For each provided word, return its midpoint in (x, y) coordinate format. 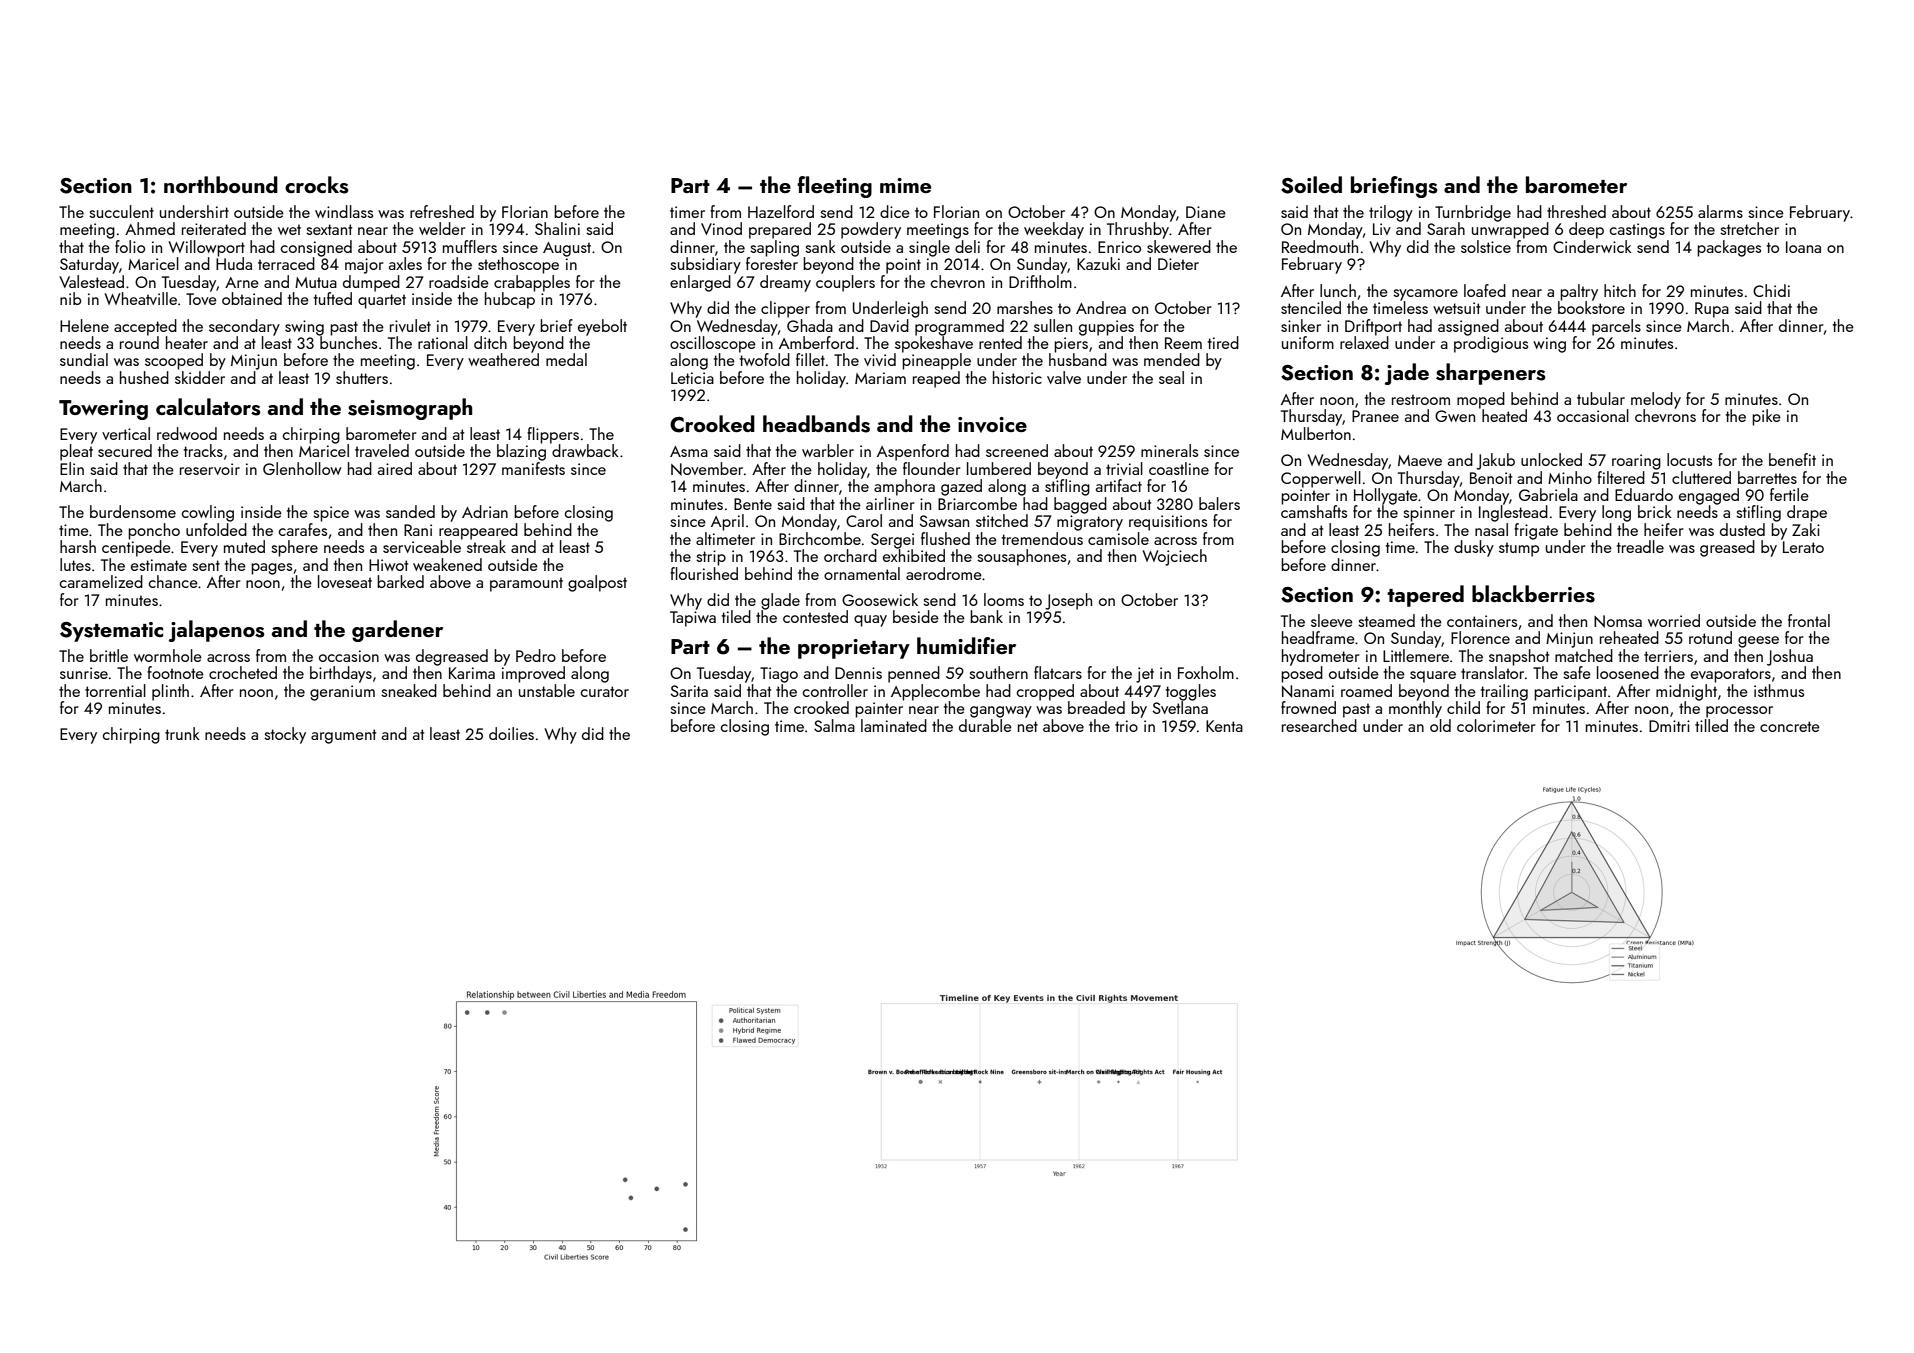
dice (895, 211)
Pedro (536, 655)
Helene (84, 325)
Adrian (485, 511)
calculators (208, 407)
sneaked (409, 690)
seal (1171, 377)
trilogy (1391, 213)
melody (1656, 400)
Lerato (1803, 547)
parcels (1616, 327)
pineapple (936, 361)
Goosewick (880, 599)
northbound (221, 184)
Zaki (1806, 529)
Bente (753, 504)
